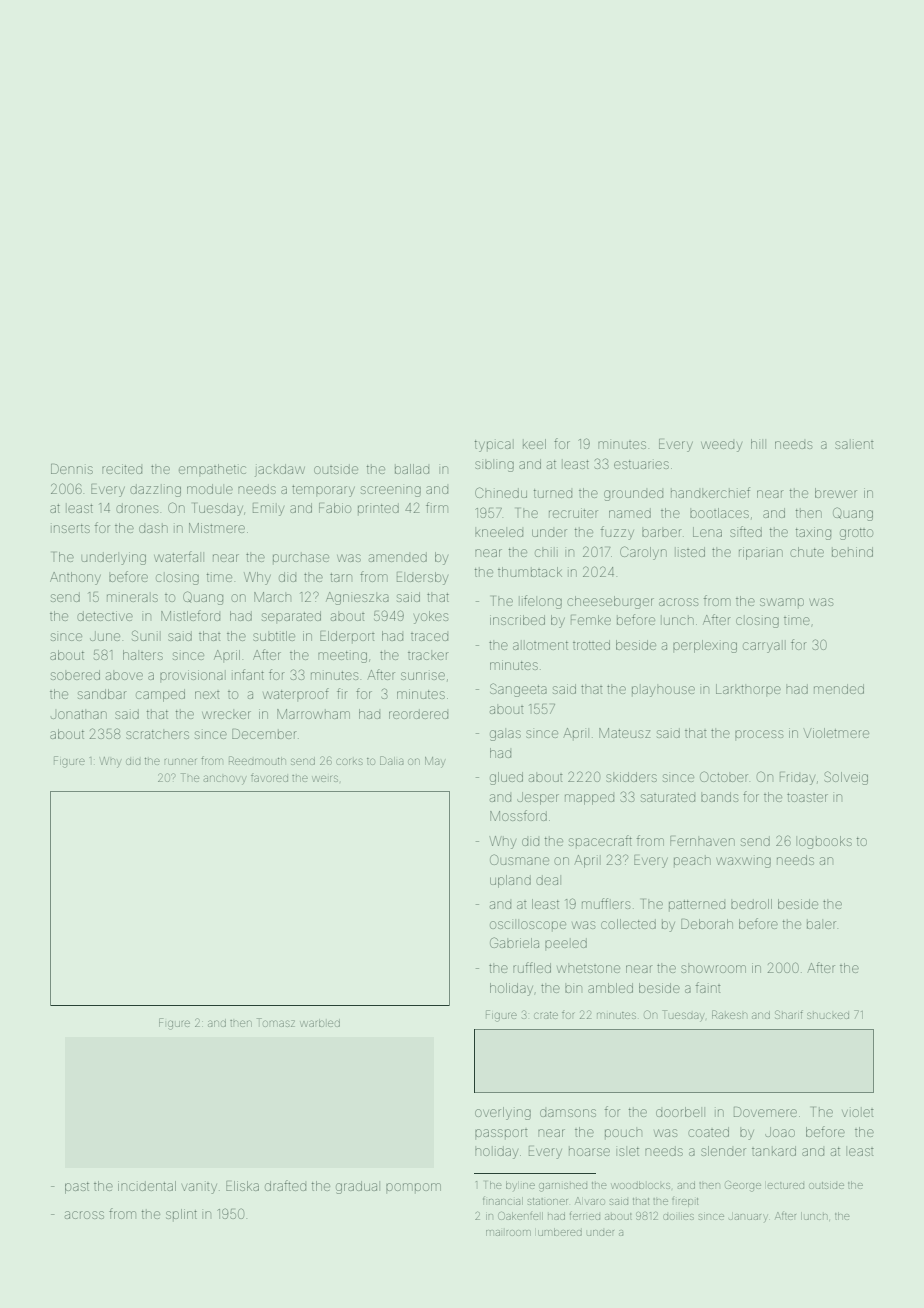 The height and width of the screenshot is (1308, 924). I want to click on recited, so click(122, 469).
